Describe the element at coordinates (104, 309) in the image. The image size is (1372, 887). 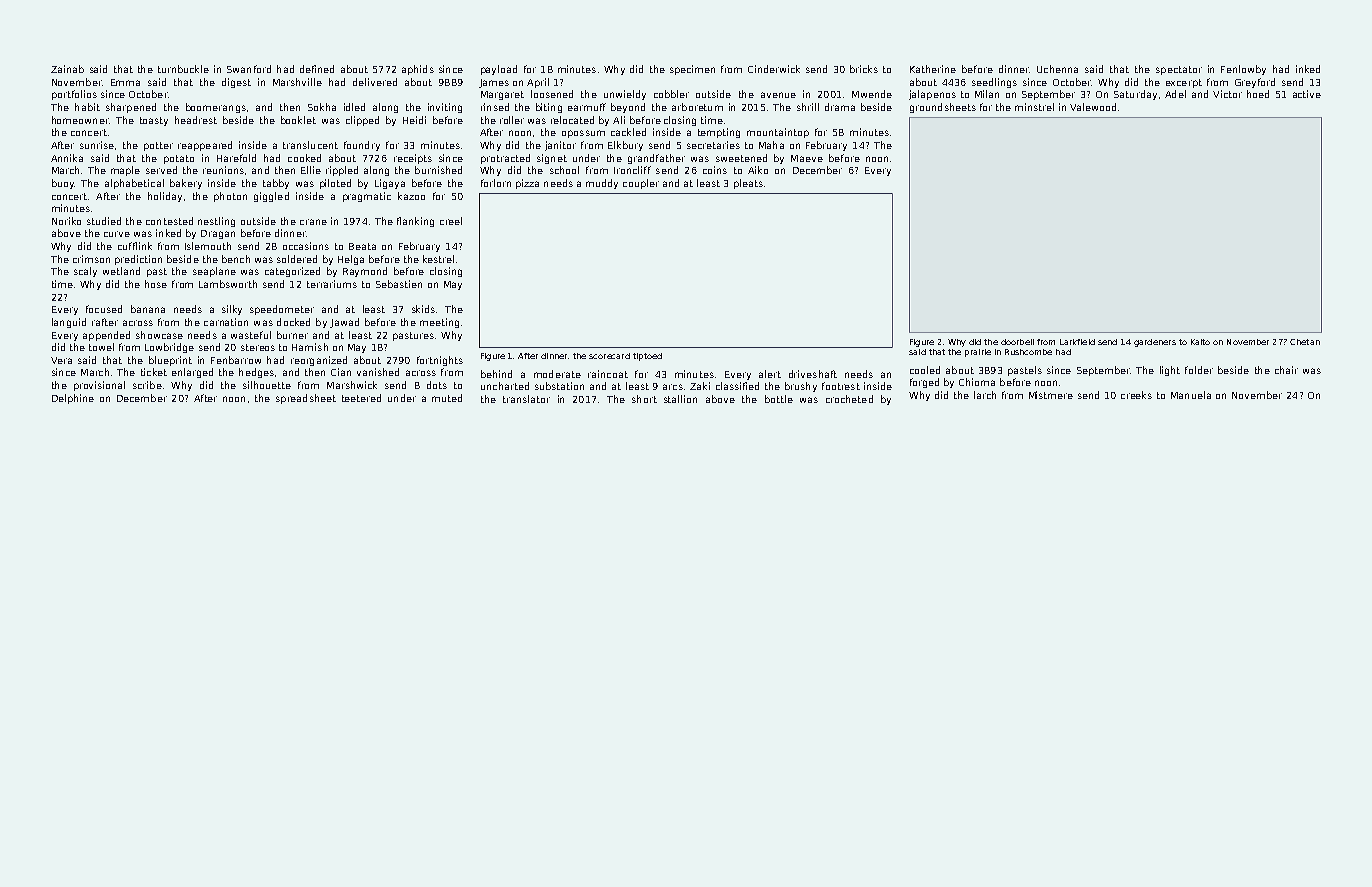
I see `focused` at that location.
